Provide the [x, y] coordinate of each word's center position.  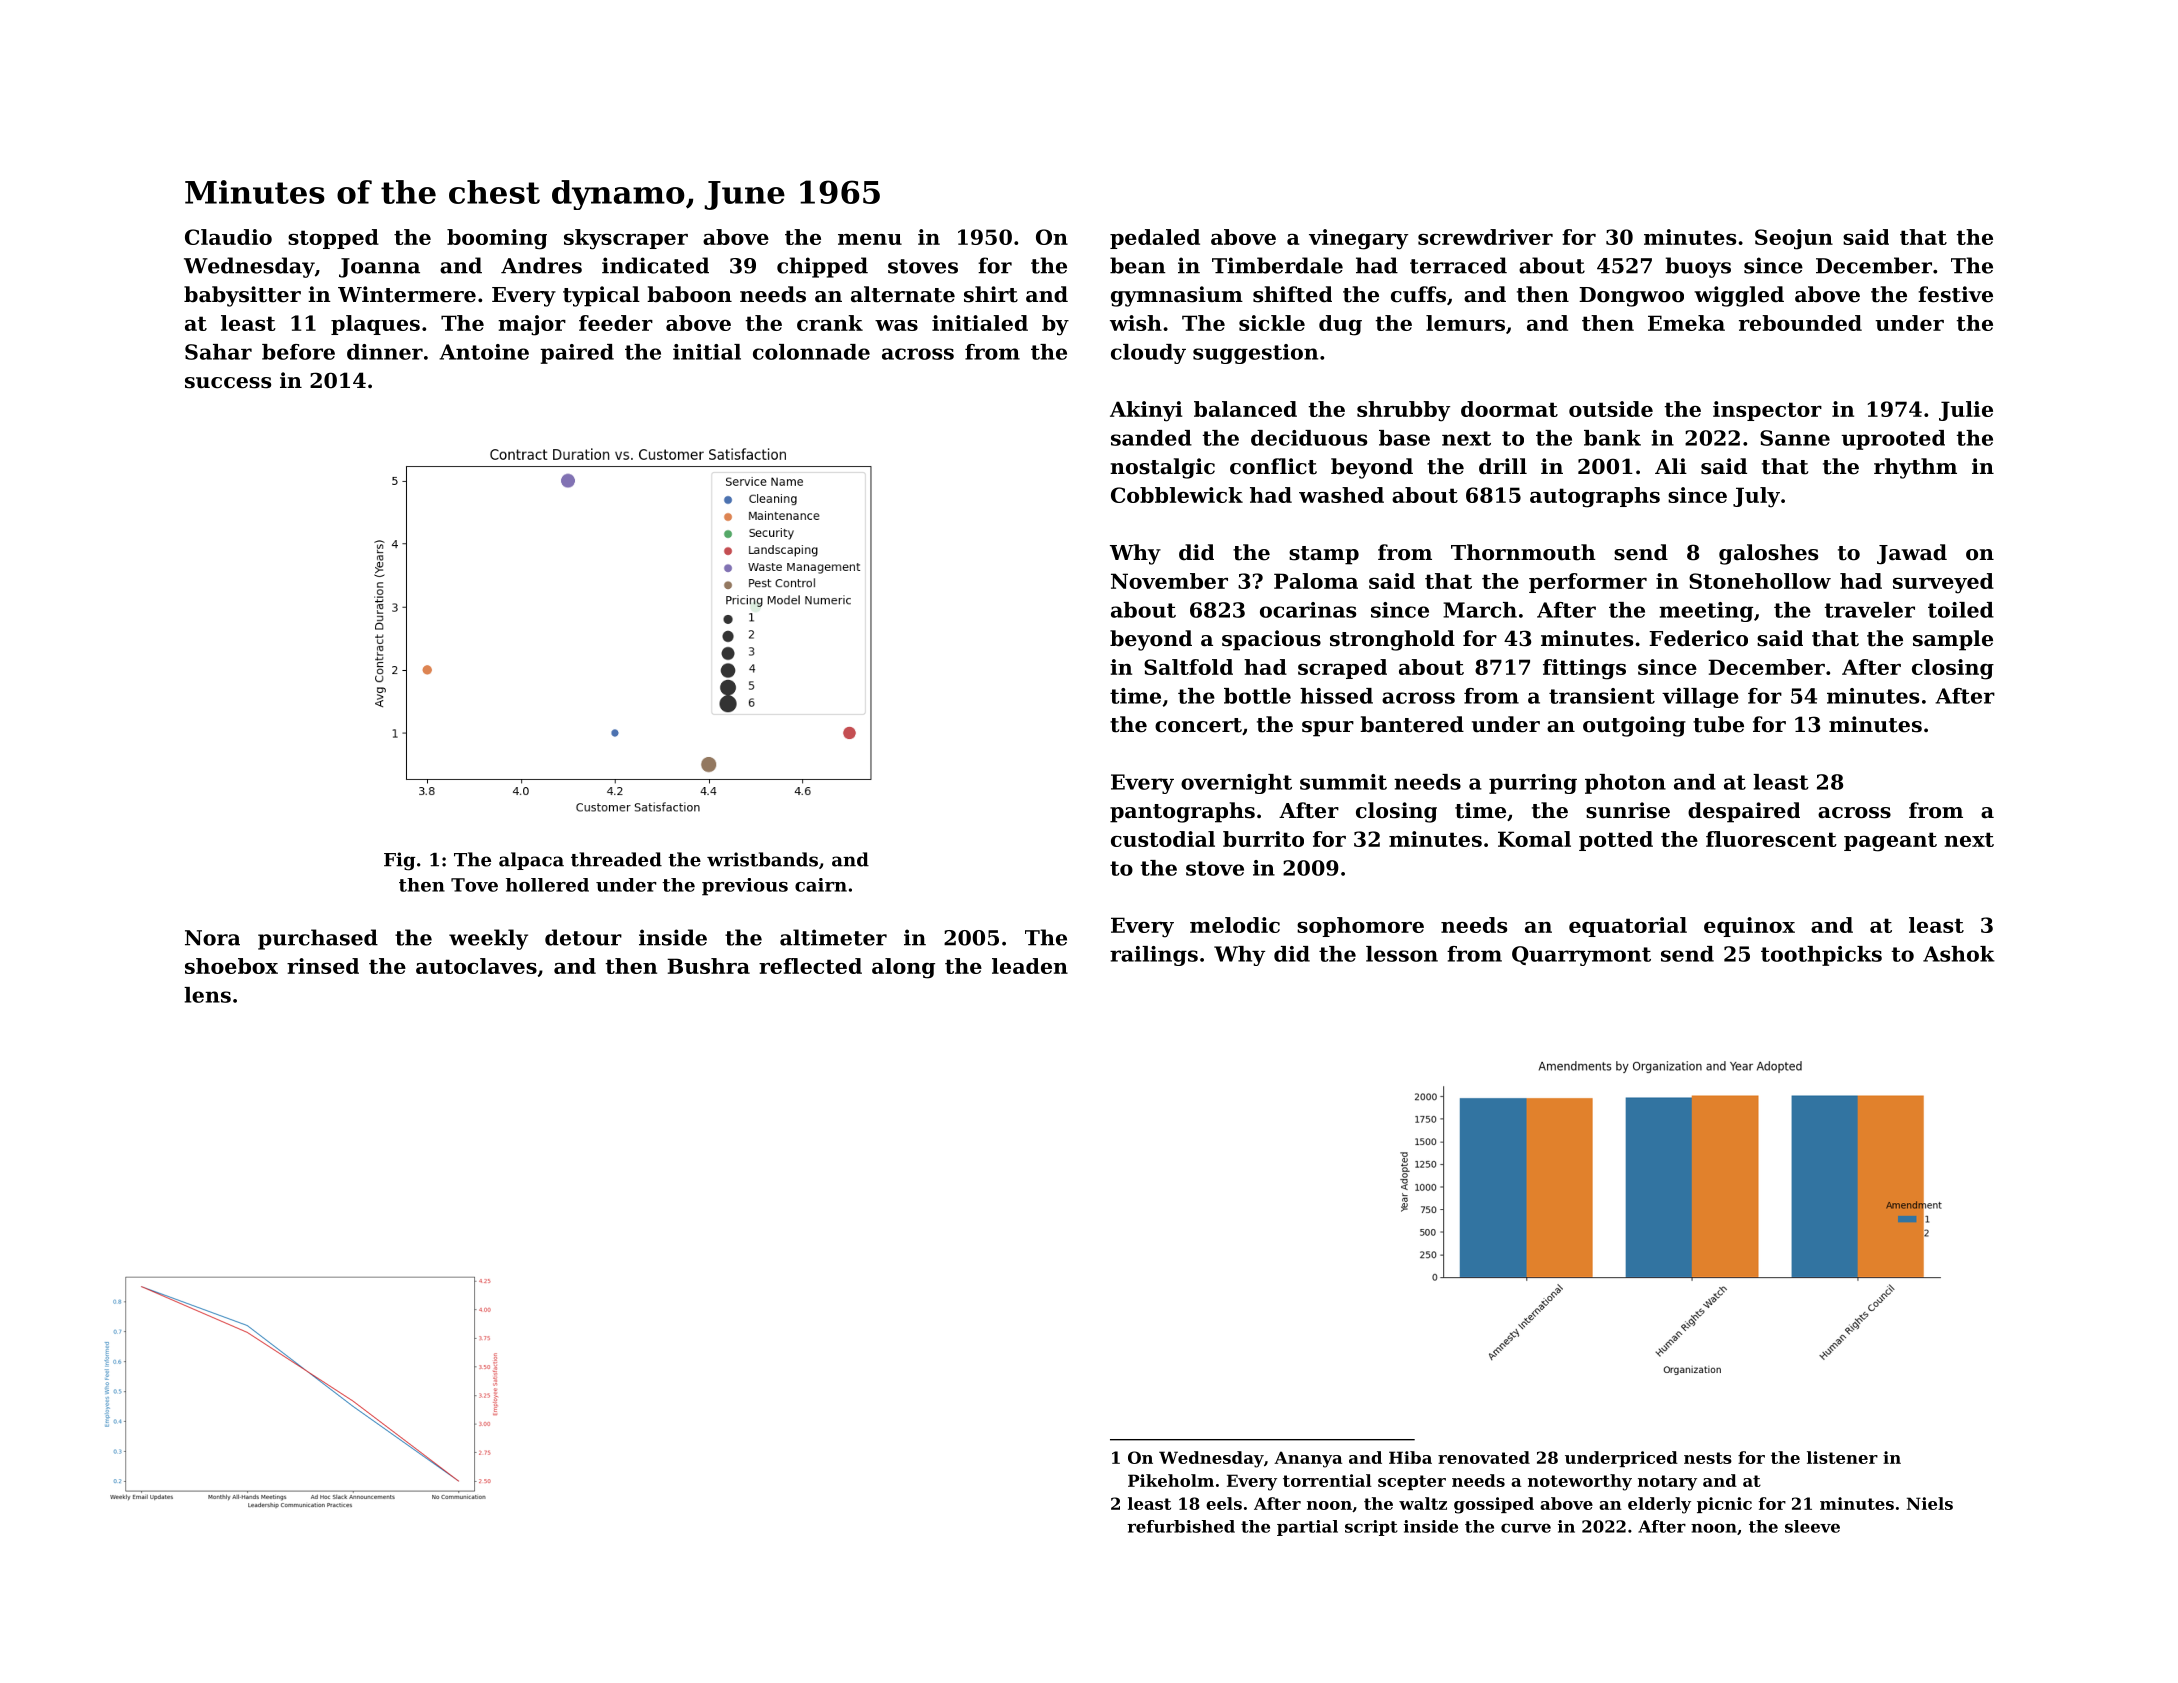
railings [1154, 956]
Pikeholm [1171, 1480]
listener [1842, 1457]
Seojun [1794, 239]
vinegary [1358, 239]
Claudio [228, 237]
